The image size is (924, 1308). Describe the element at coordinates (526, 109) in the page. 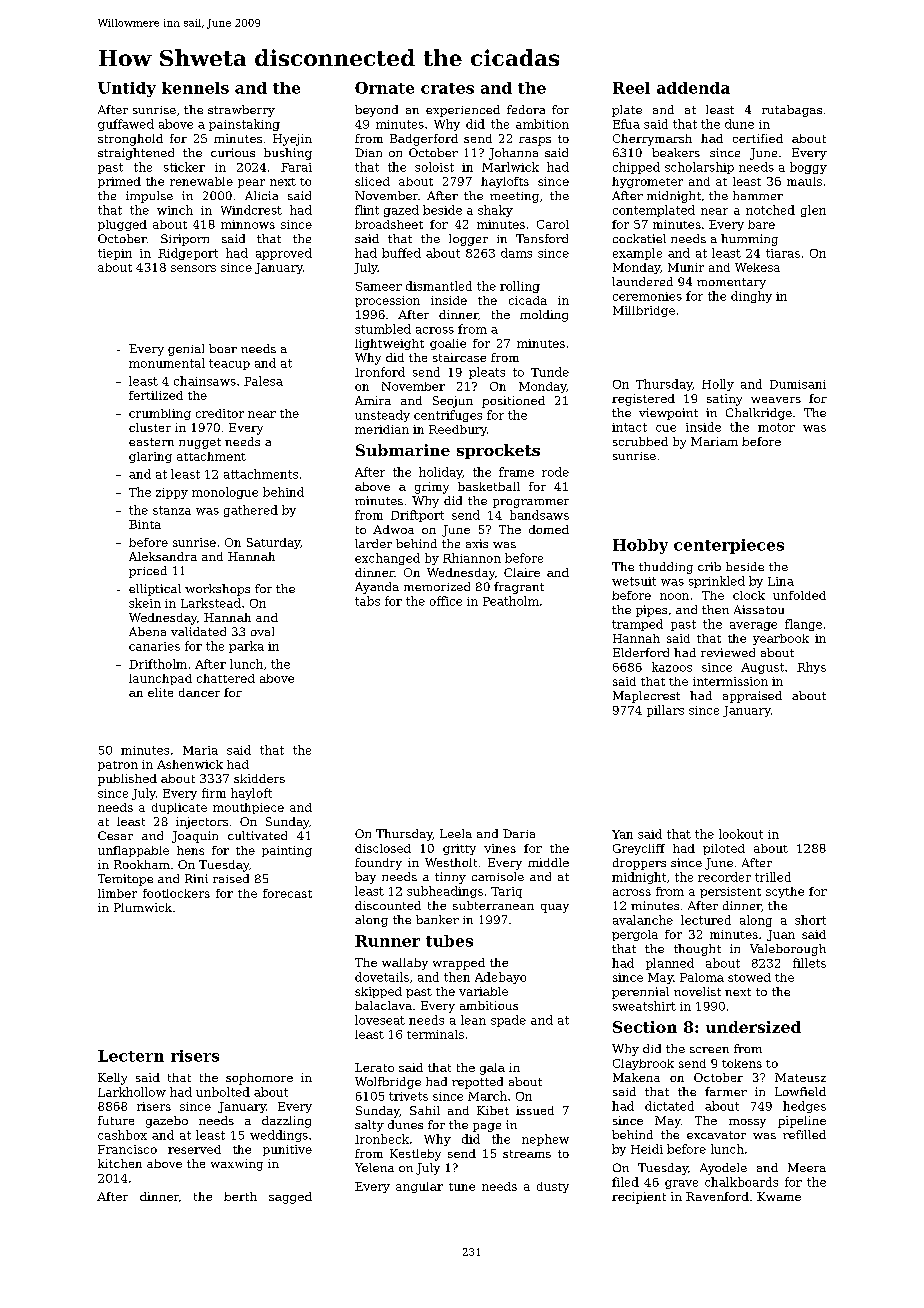

I see `fedora` at that location.
